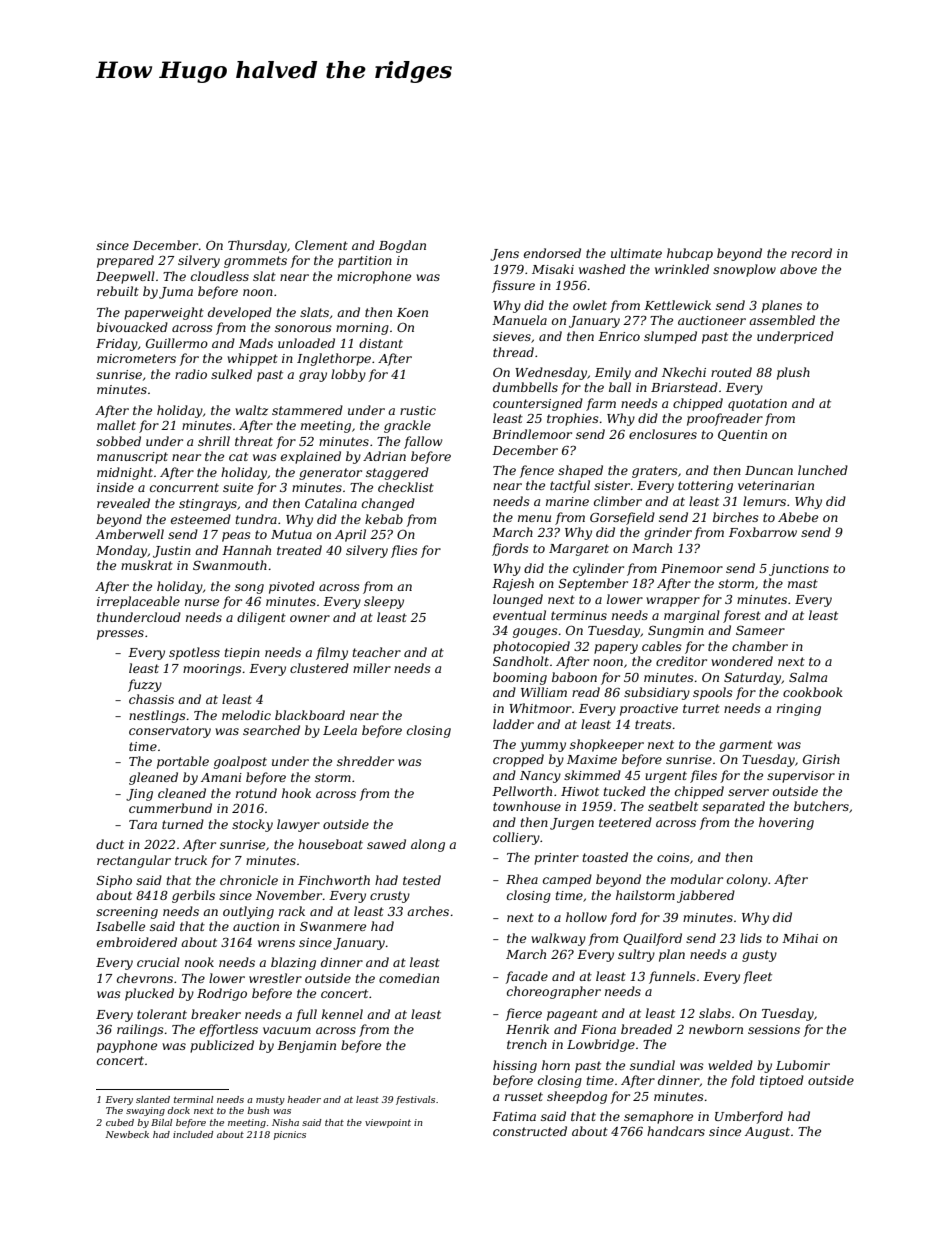 The image size is (952, 1233). Describe the element at coordinates (388, 1123) in the screenshot. I see `viewpoint` at that location.
